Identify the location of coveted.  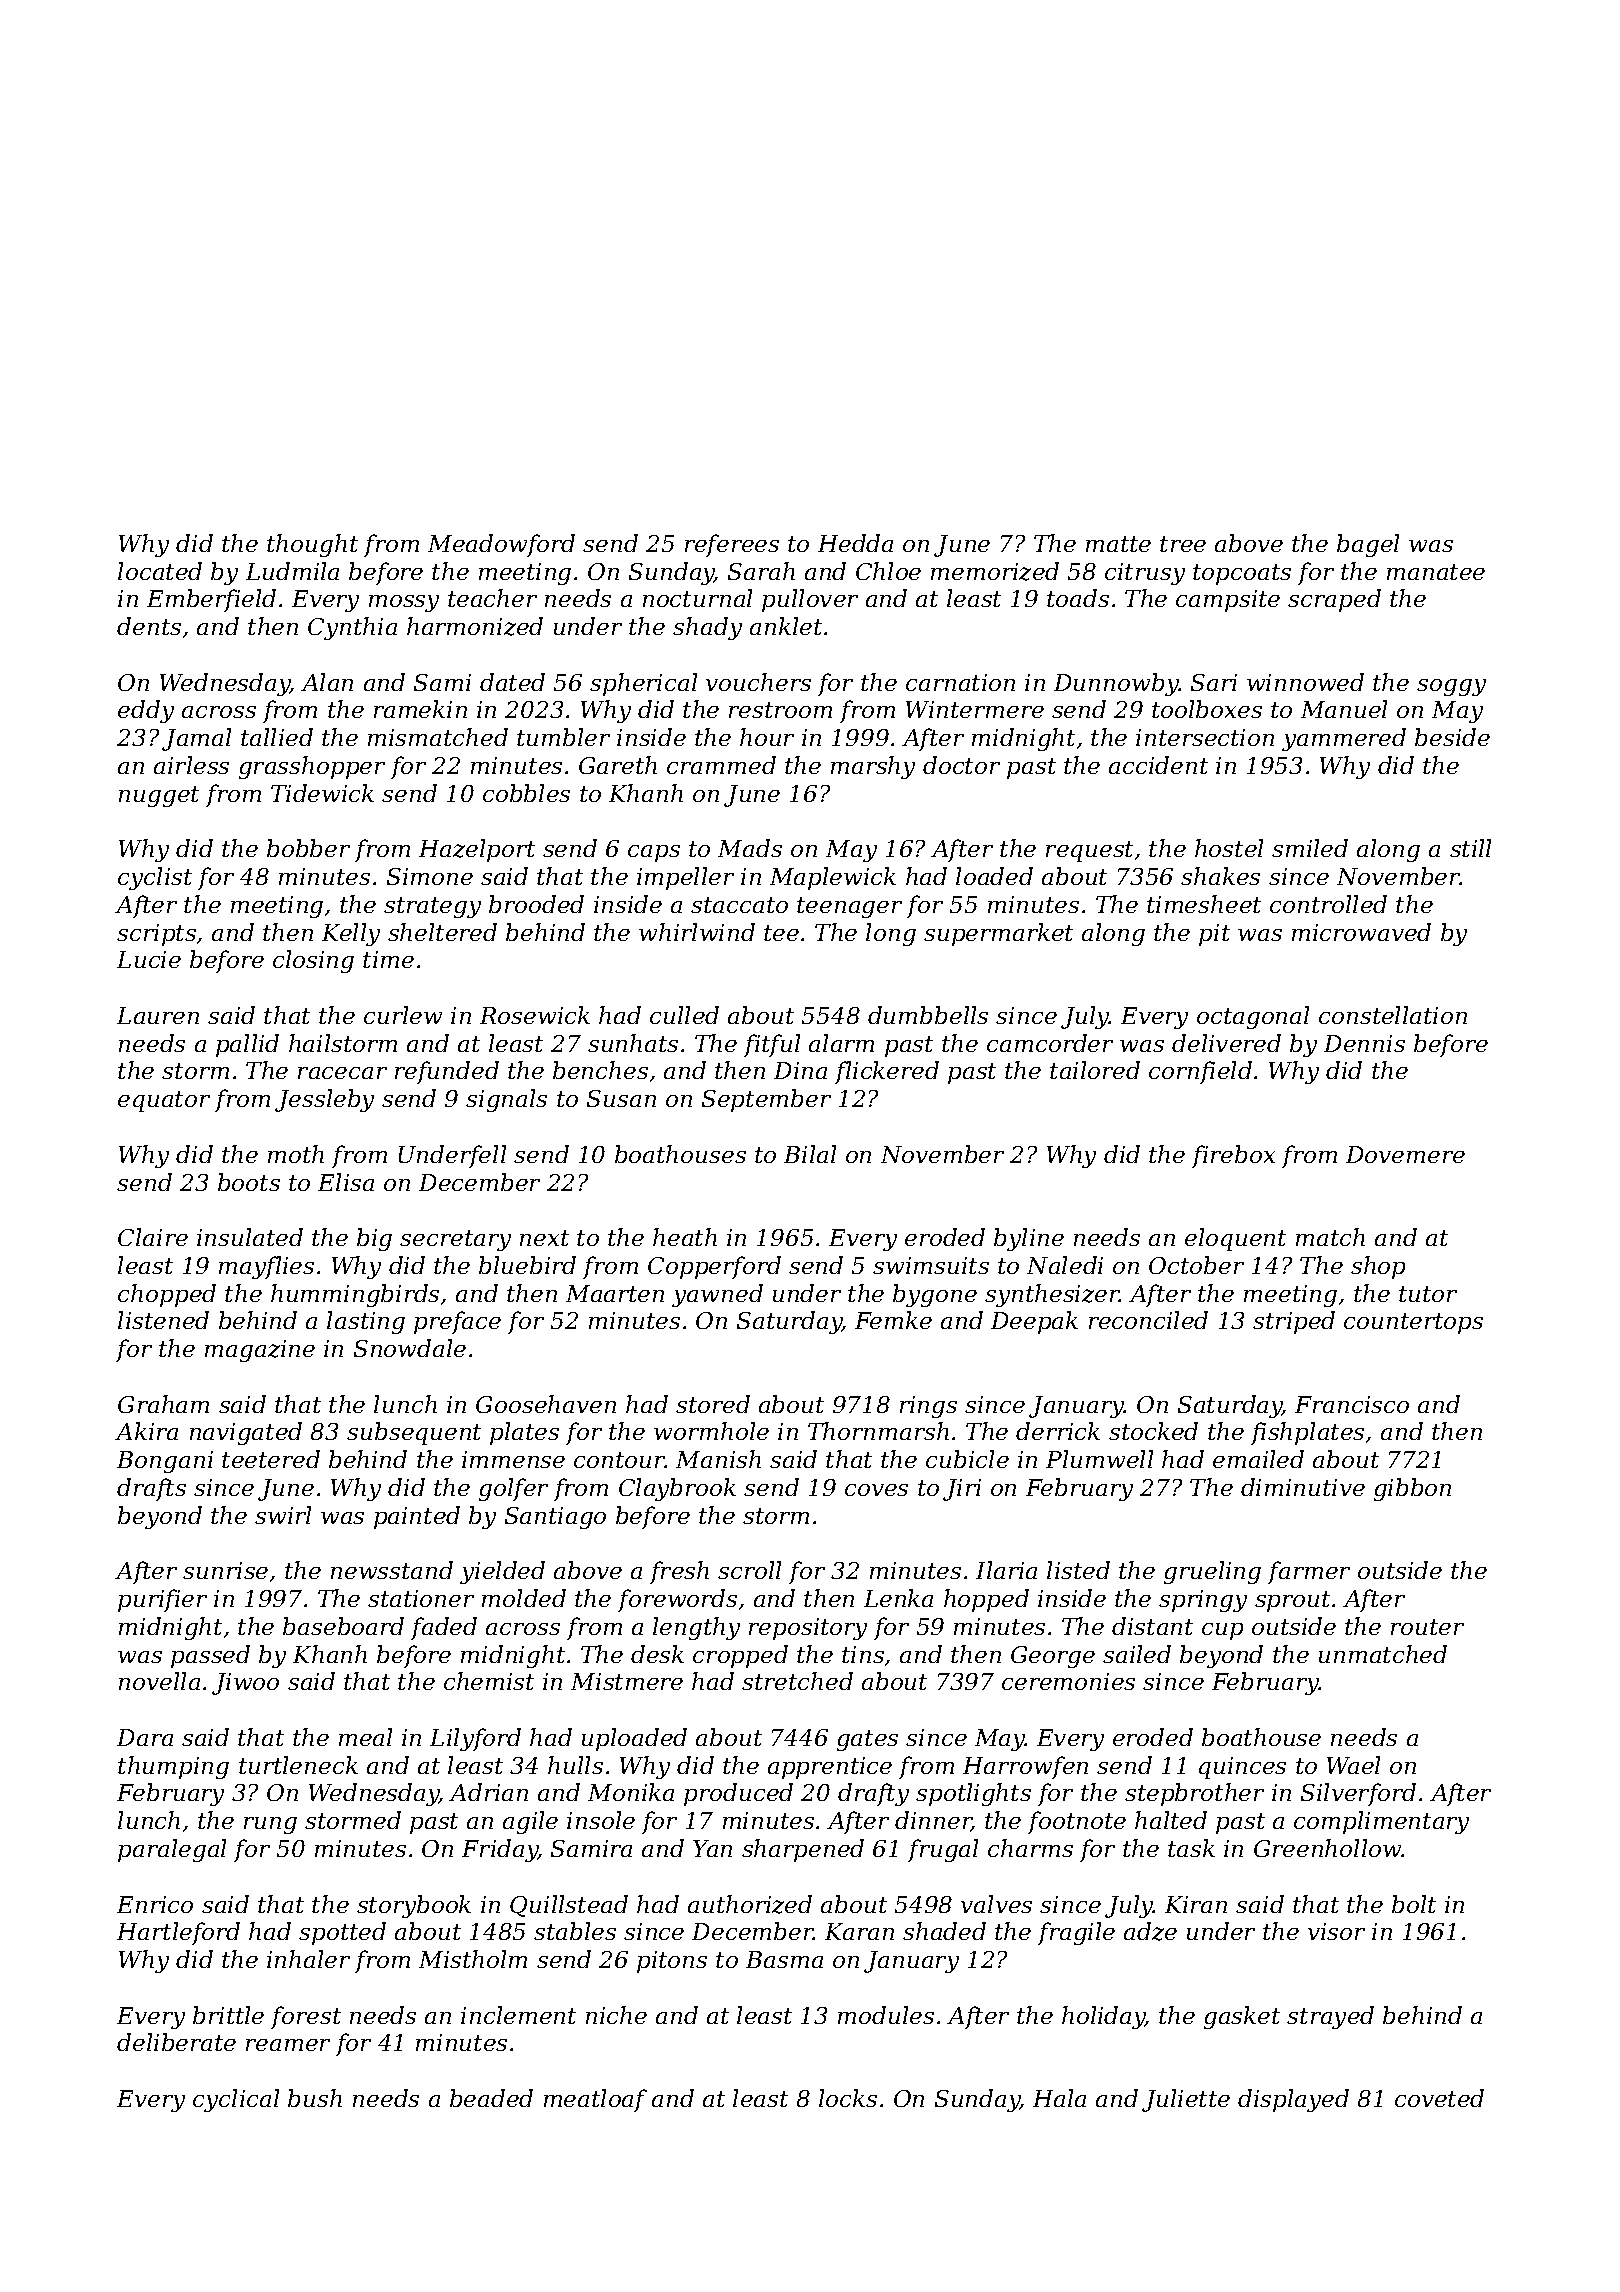
(1439, 2098).
